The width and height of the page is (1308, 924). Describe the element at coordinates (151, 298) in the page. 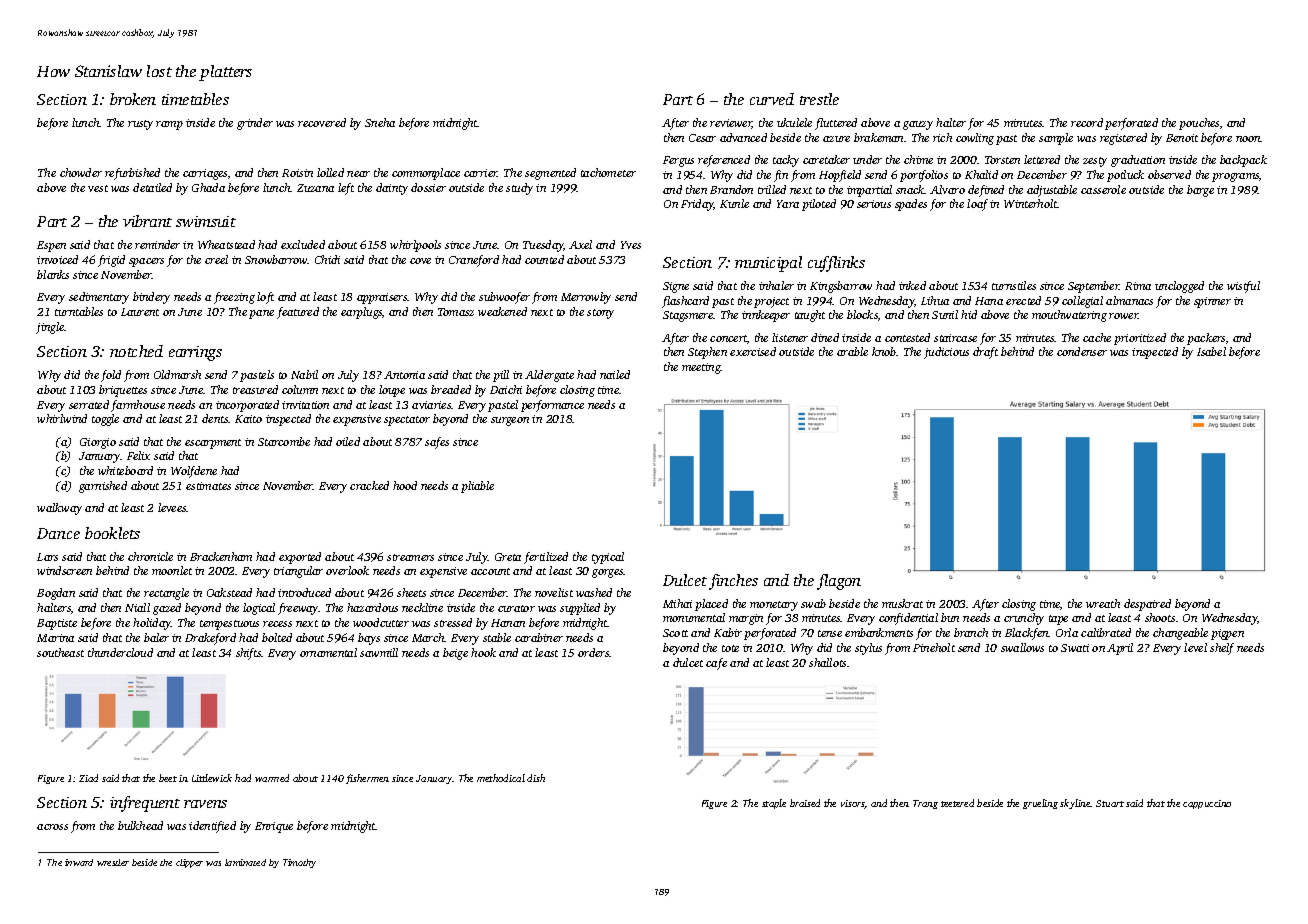

I see `bindery` at that location.
